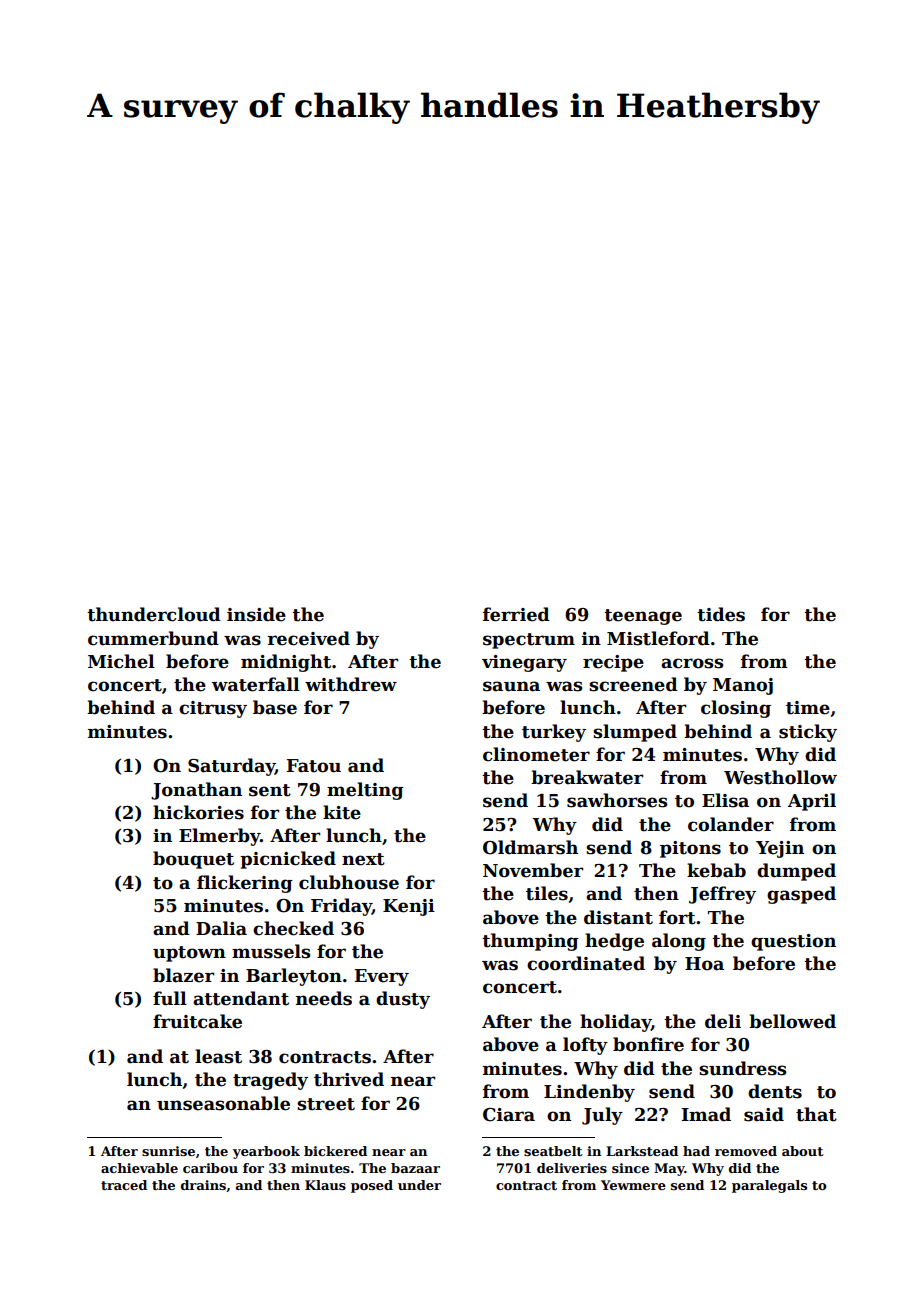 This document has height=1314, width=924. I want to click on said, so click(764, 1114).
